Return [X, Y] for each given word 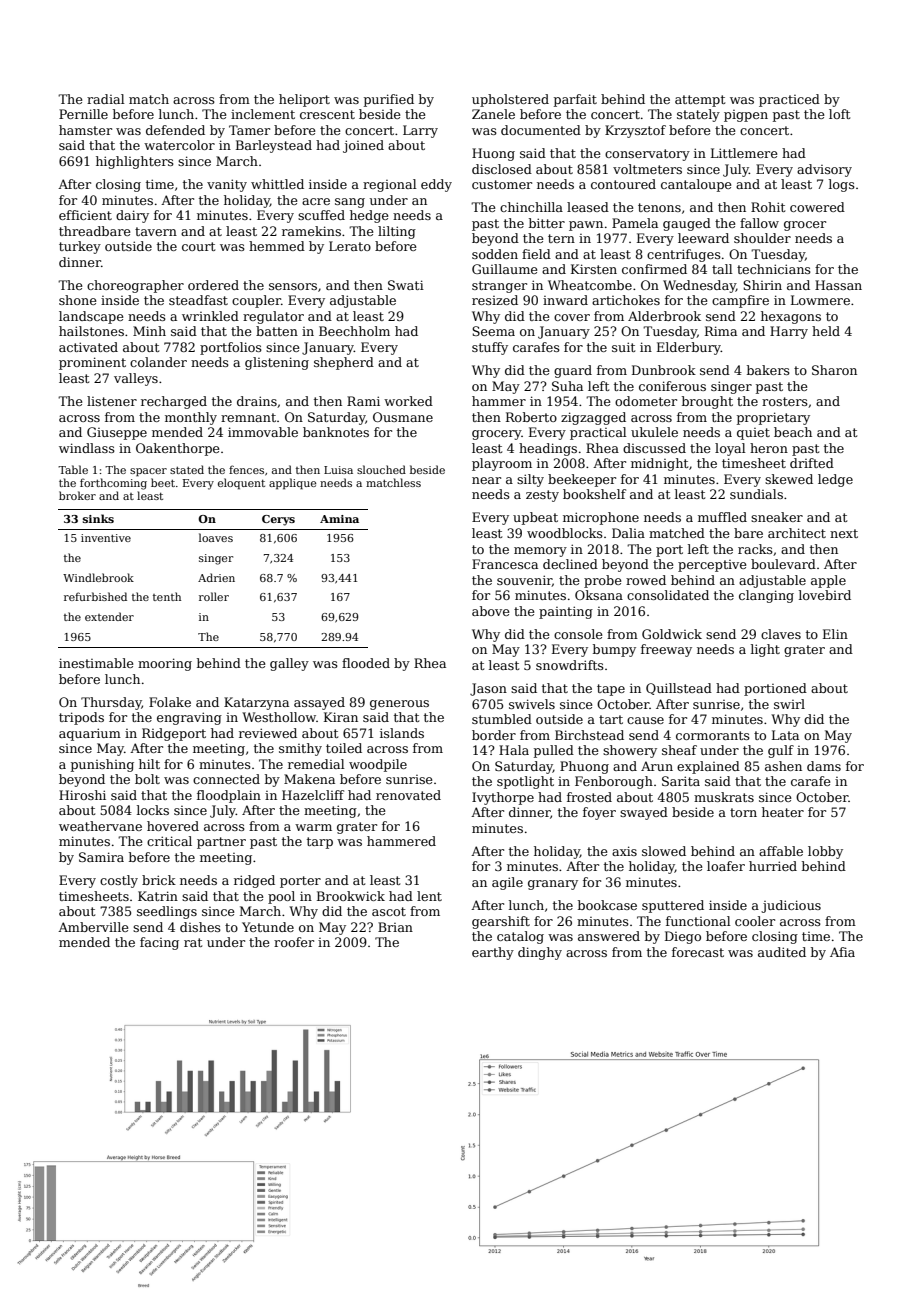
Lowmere [820, 300]
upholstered [510, 100]
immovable [263, 432]
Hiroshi [82, 795]
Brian [395, 927]
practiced [789, 100]
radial [106, 99]
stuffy [490, 348]
